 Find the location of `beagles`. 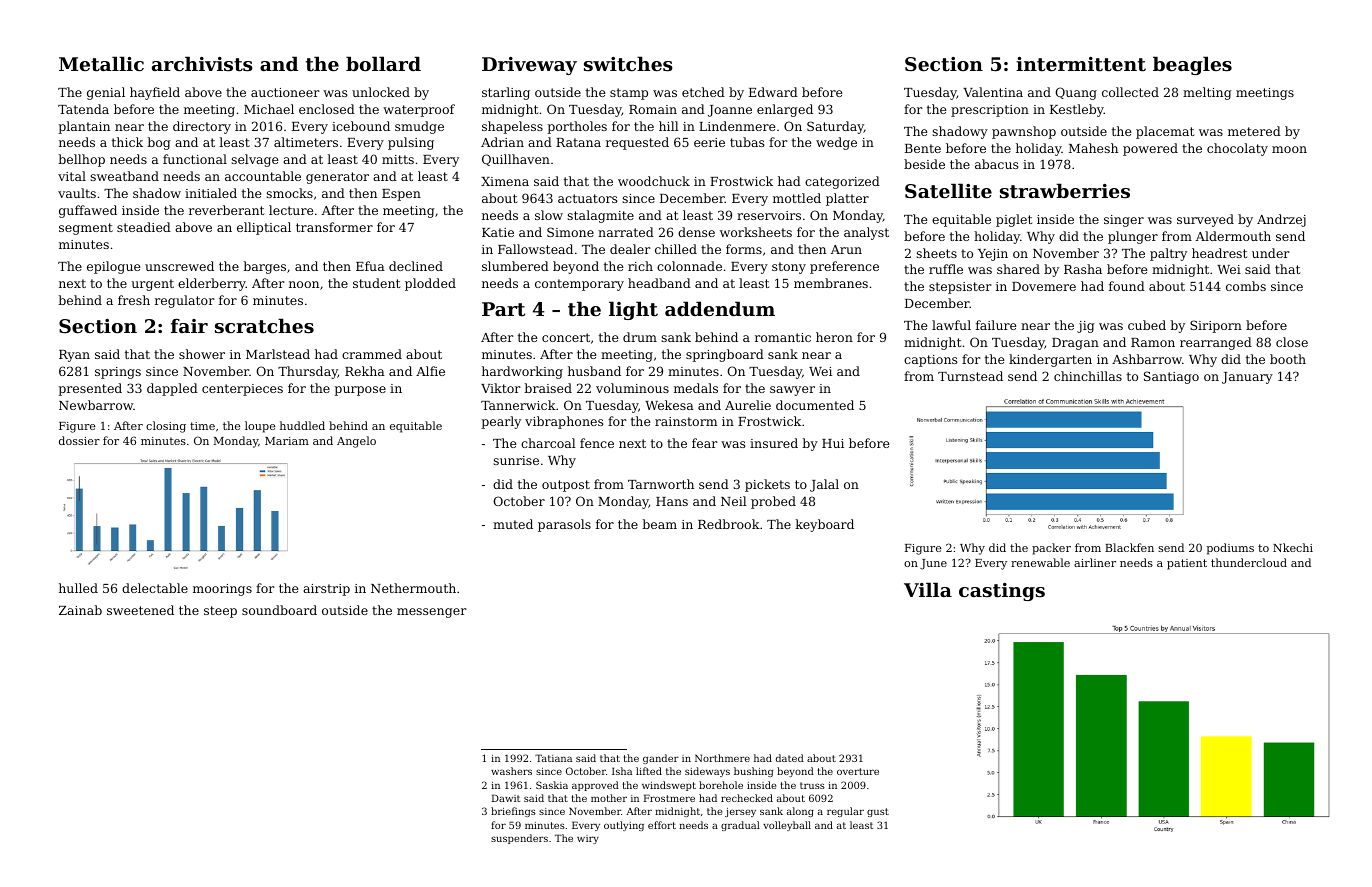

beagles is located at coordinates (1192, 65).
